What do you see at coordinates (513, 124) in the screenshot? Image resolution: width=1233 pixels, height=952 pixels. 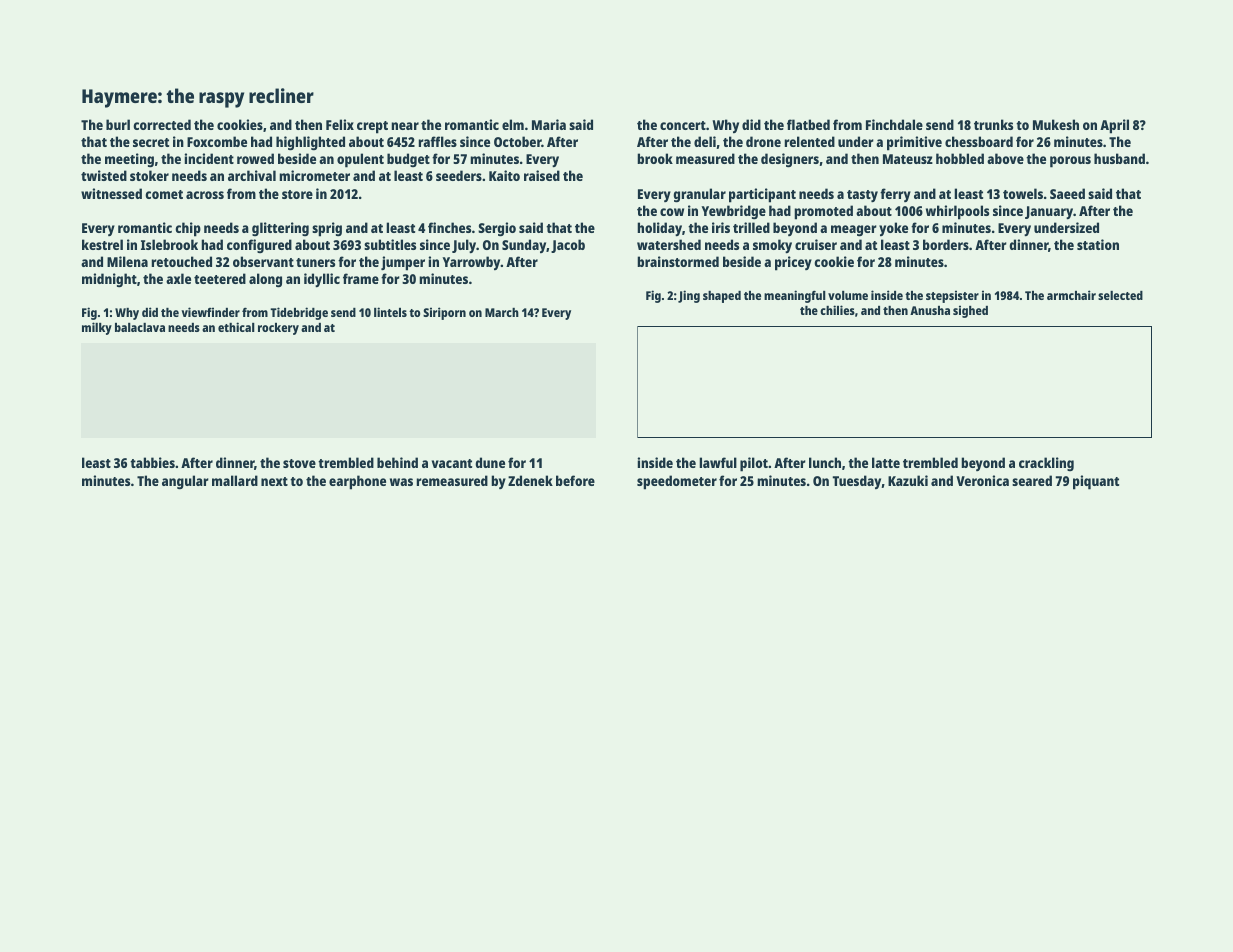 I see `elm` at bounding box center [513, 124].
